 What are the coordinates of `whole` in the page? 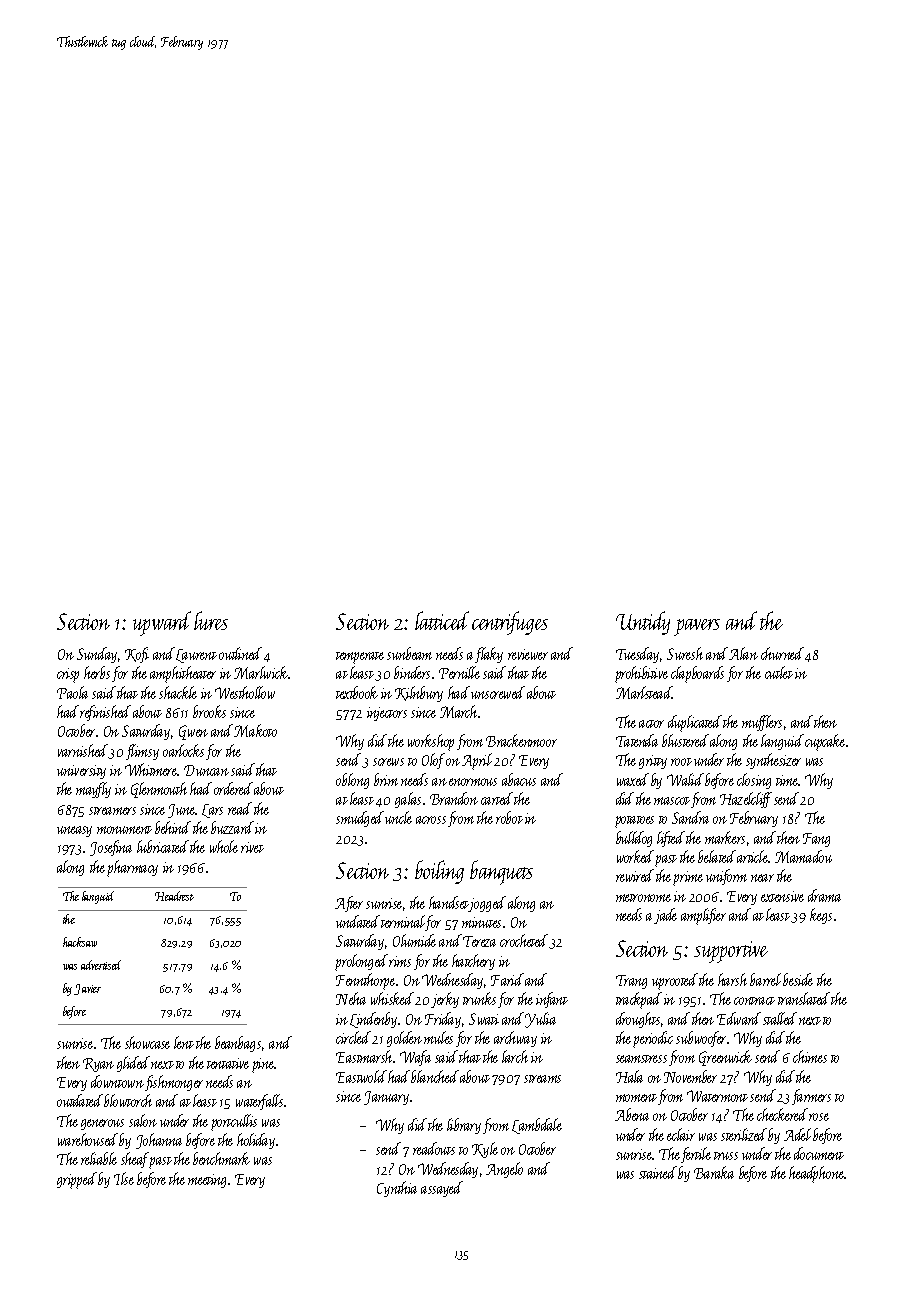 It's located at (224, 846).
